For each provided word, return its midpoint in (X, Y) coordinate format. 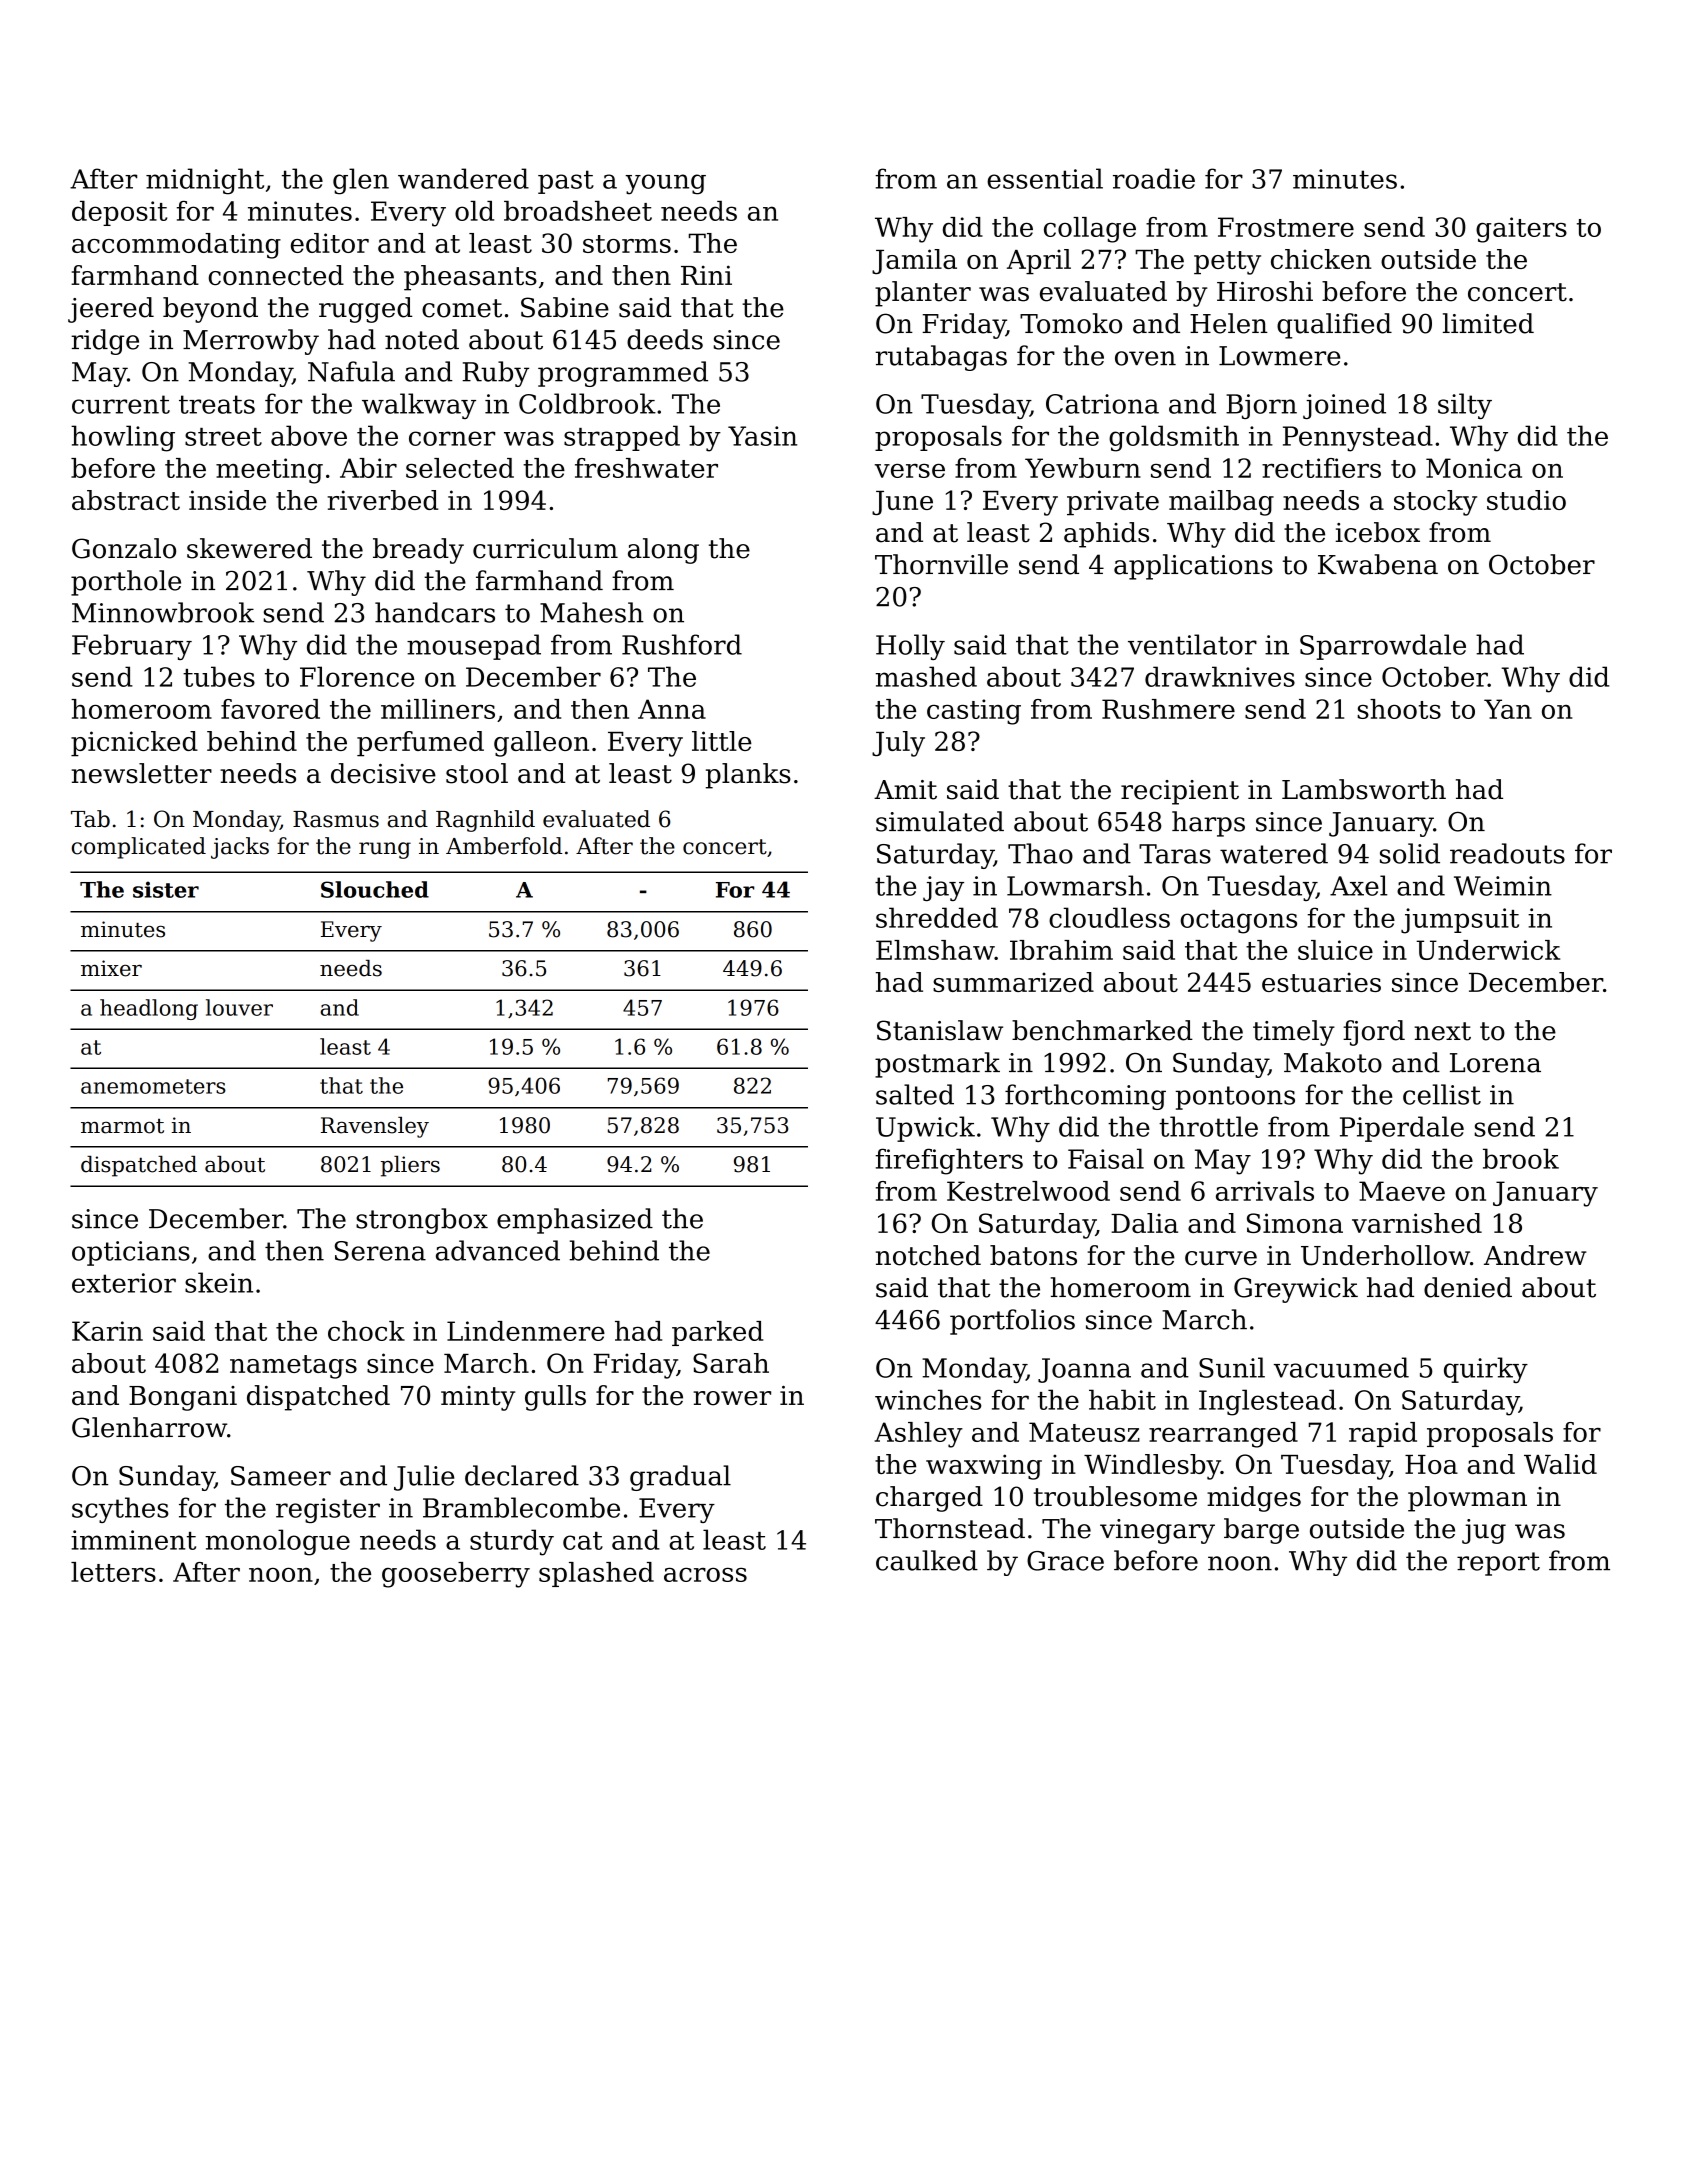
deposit (119, 213)
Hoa (1431, 1464)
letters (113, 1572)
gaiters (1521, 230)
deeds (665, 339)
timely (1294, 1033)
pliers (410, 1166)
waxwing (984, 1467)
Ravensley (375, 1127)
